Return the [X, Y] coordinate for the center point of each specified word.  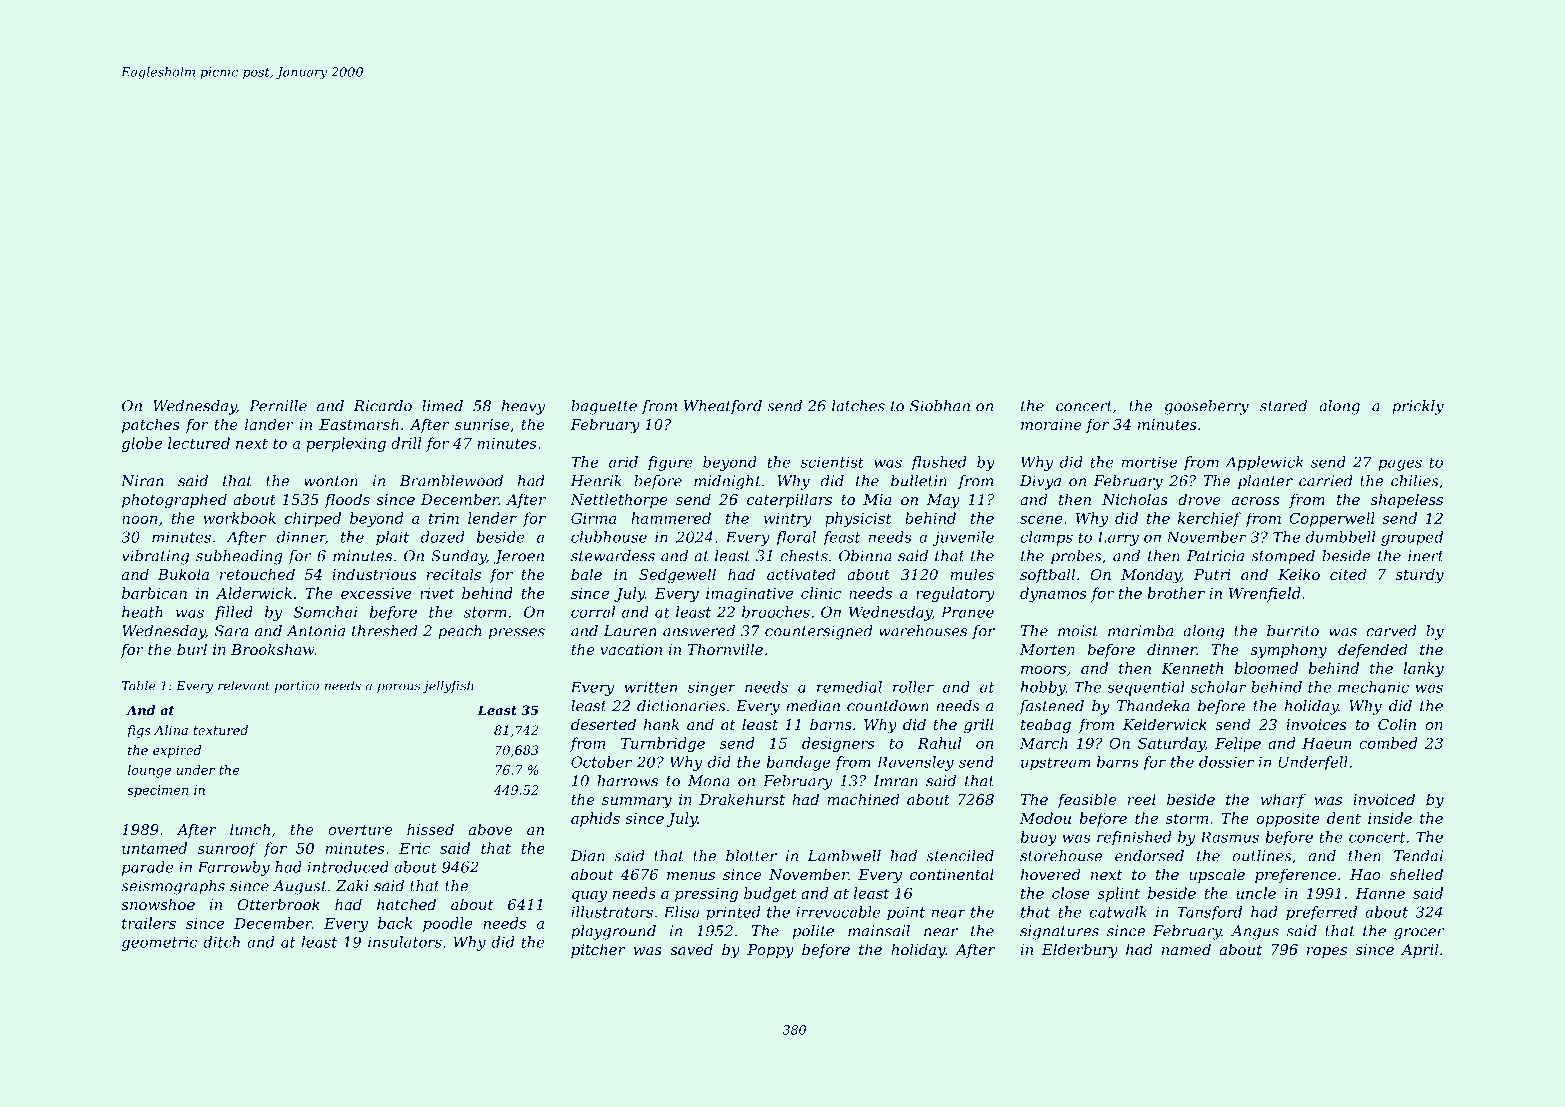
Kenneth [1192, 668]
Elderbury [1080, 951]
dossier [1226, 762]
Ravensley [915, 763]
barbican [154, 593]
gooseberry [1206, 407]
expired [177, 751]
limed [442, 406]
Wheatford [723, 407]
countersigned [818, 632]
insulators [405, 942]
